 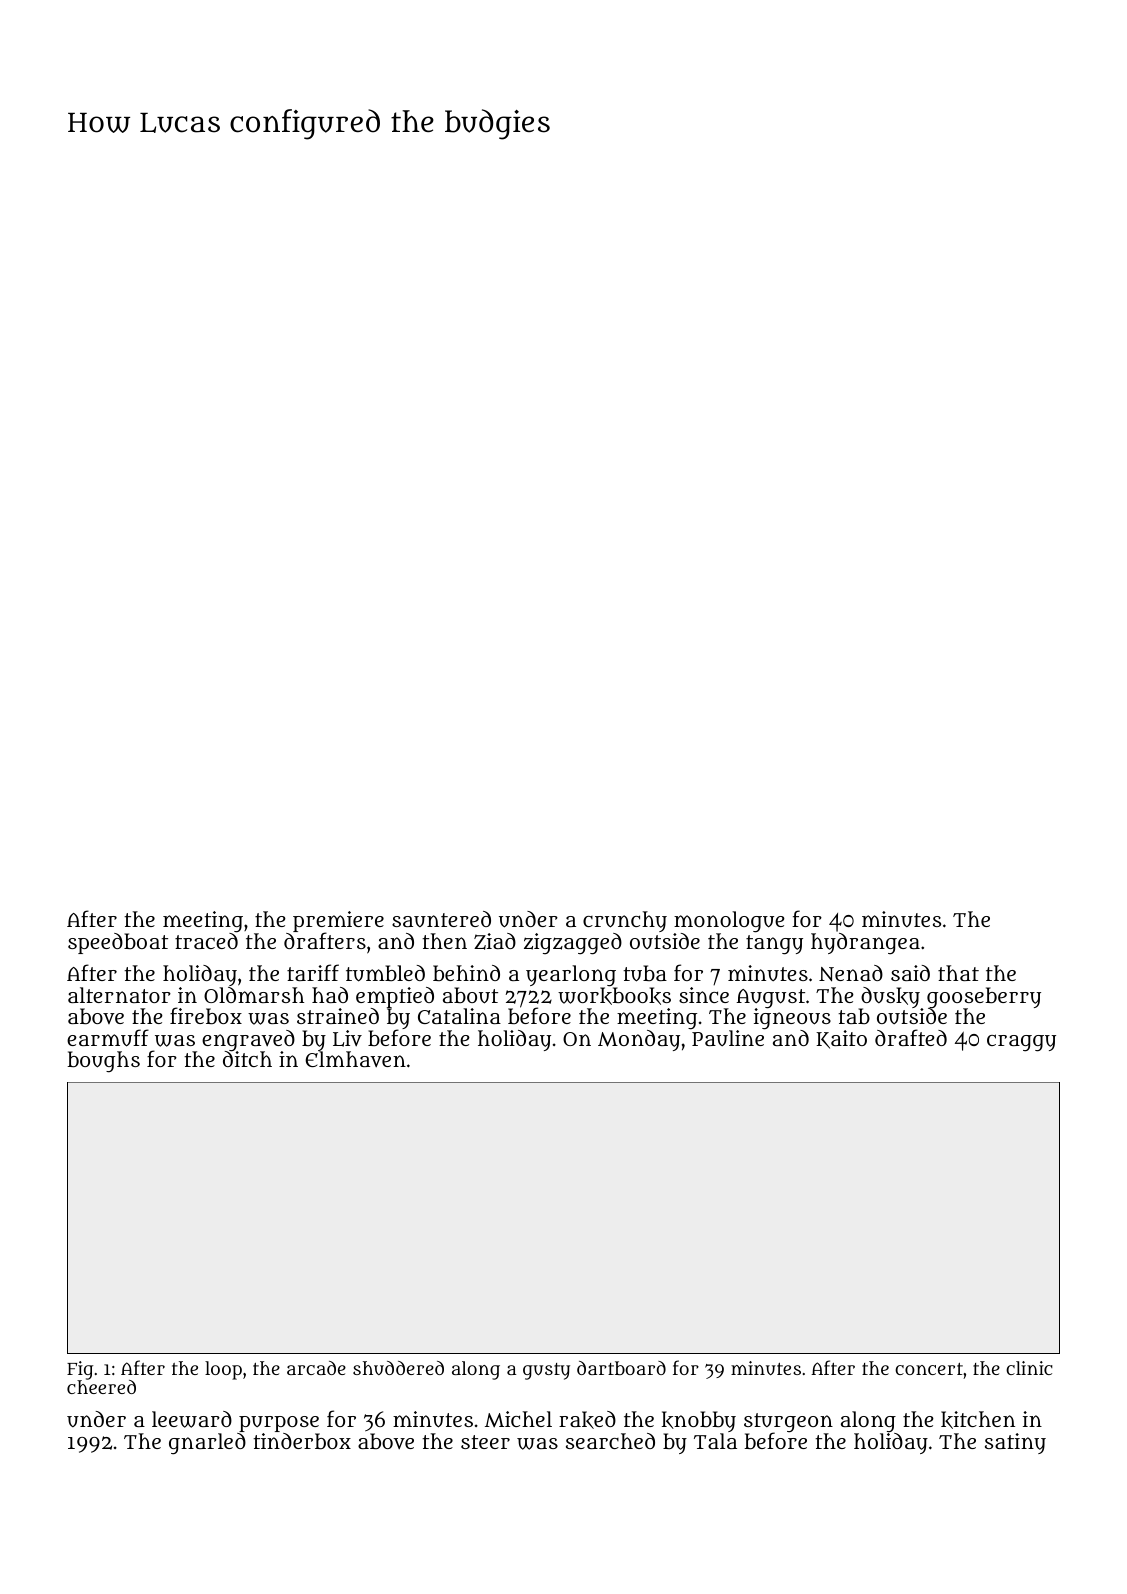 I want to click on boughs, so click(x=103, y=1062).
